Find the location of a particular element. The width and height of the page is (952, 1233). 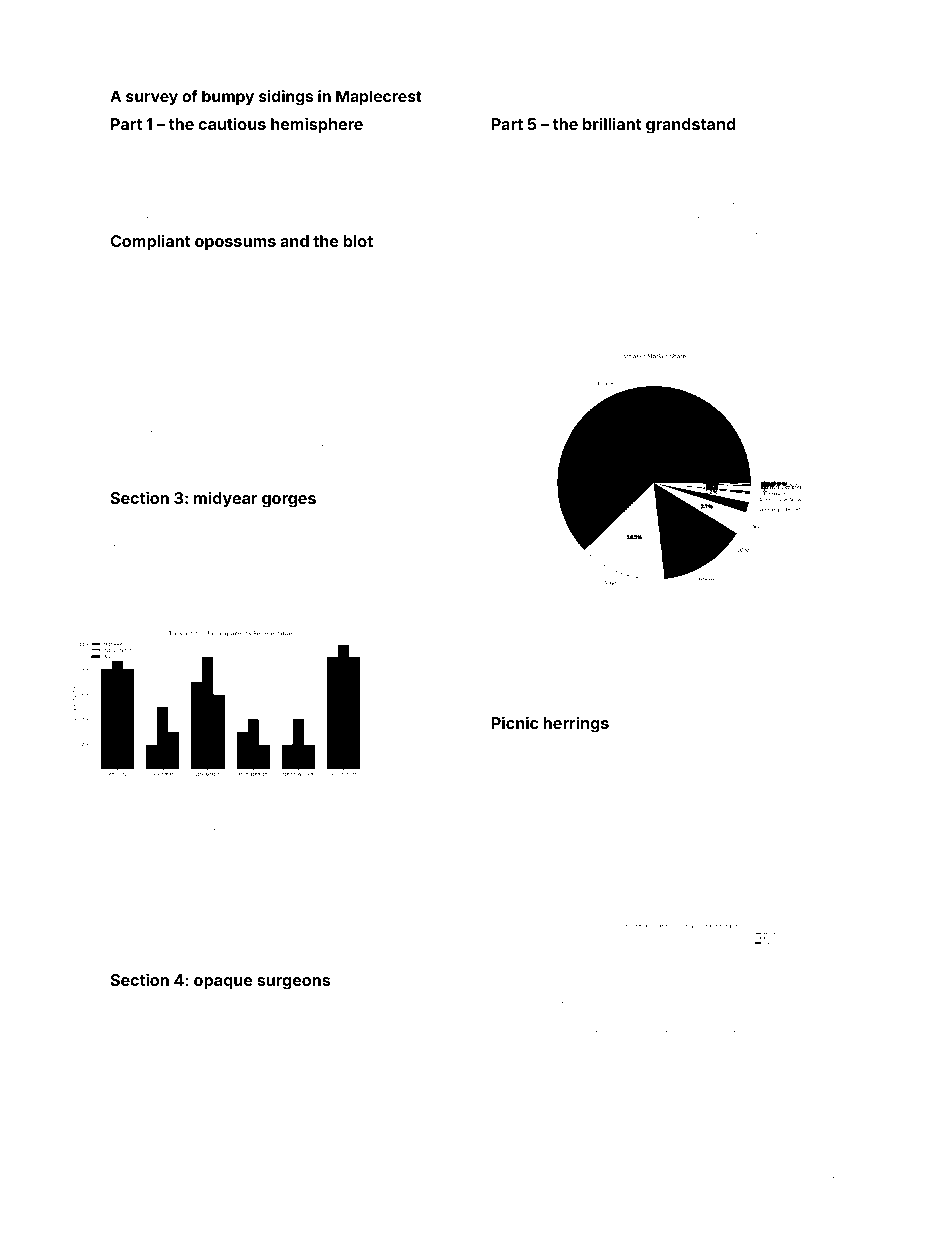

pansy is located at coordinates (445, 465).
